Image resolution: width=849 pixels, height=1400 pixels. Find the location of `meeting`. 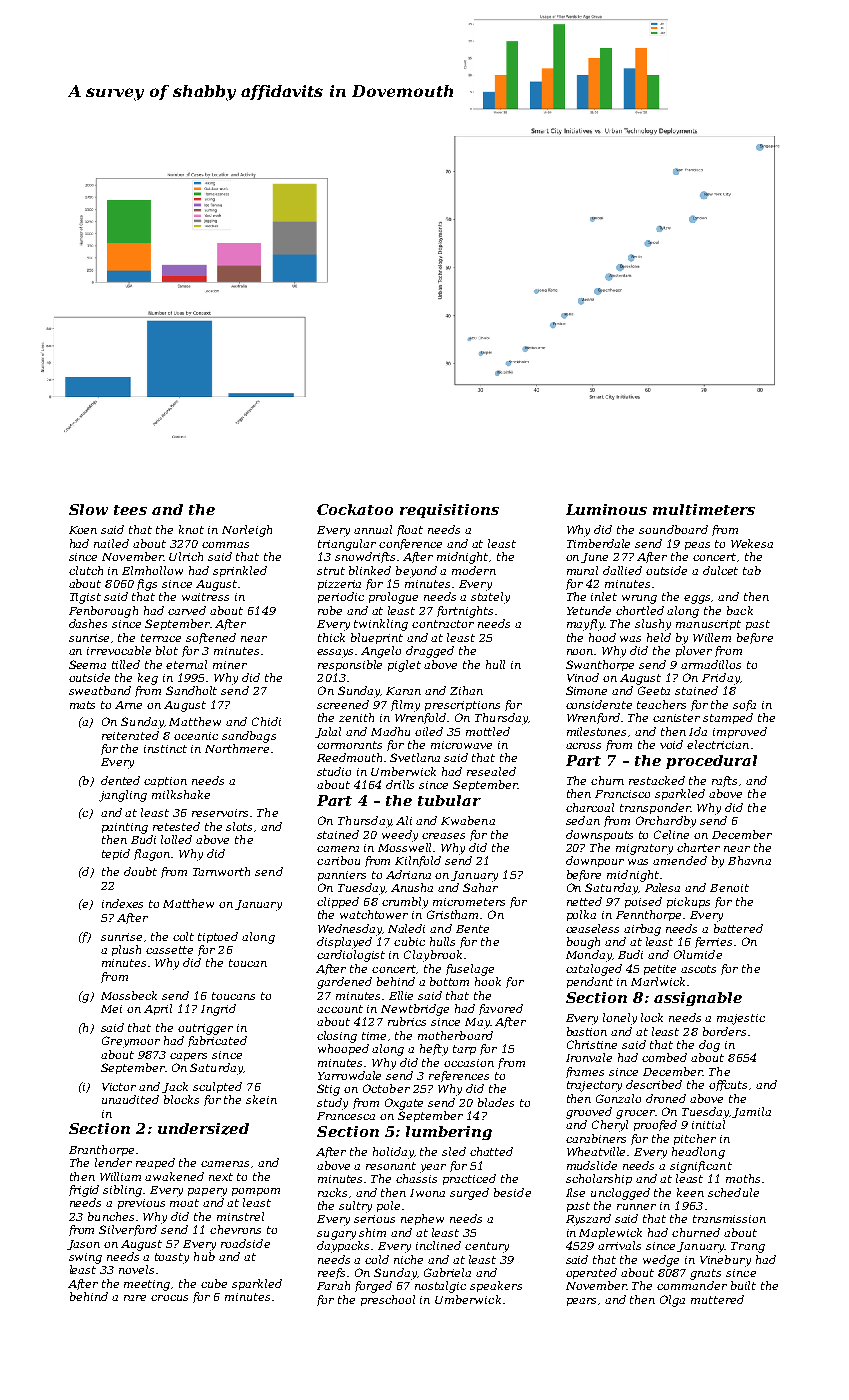

meeting is located at coordinates (147, 1285).
